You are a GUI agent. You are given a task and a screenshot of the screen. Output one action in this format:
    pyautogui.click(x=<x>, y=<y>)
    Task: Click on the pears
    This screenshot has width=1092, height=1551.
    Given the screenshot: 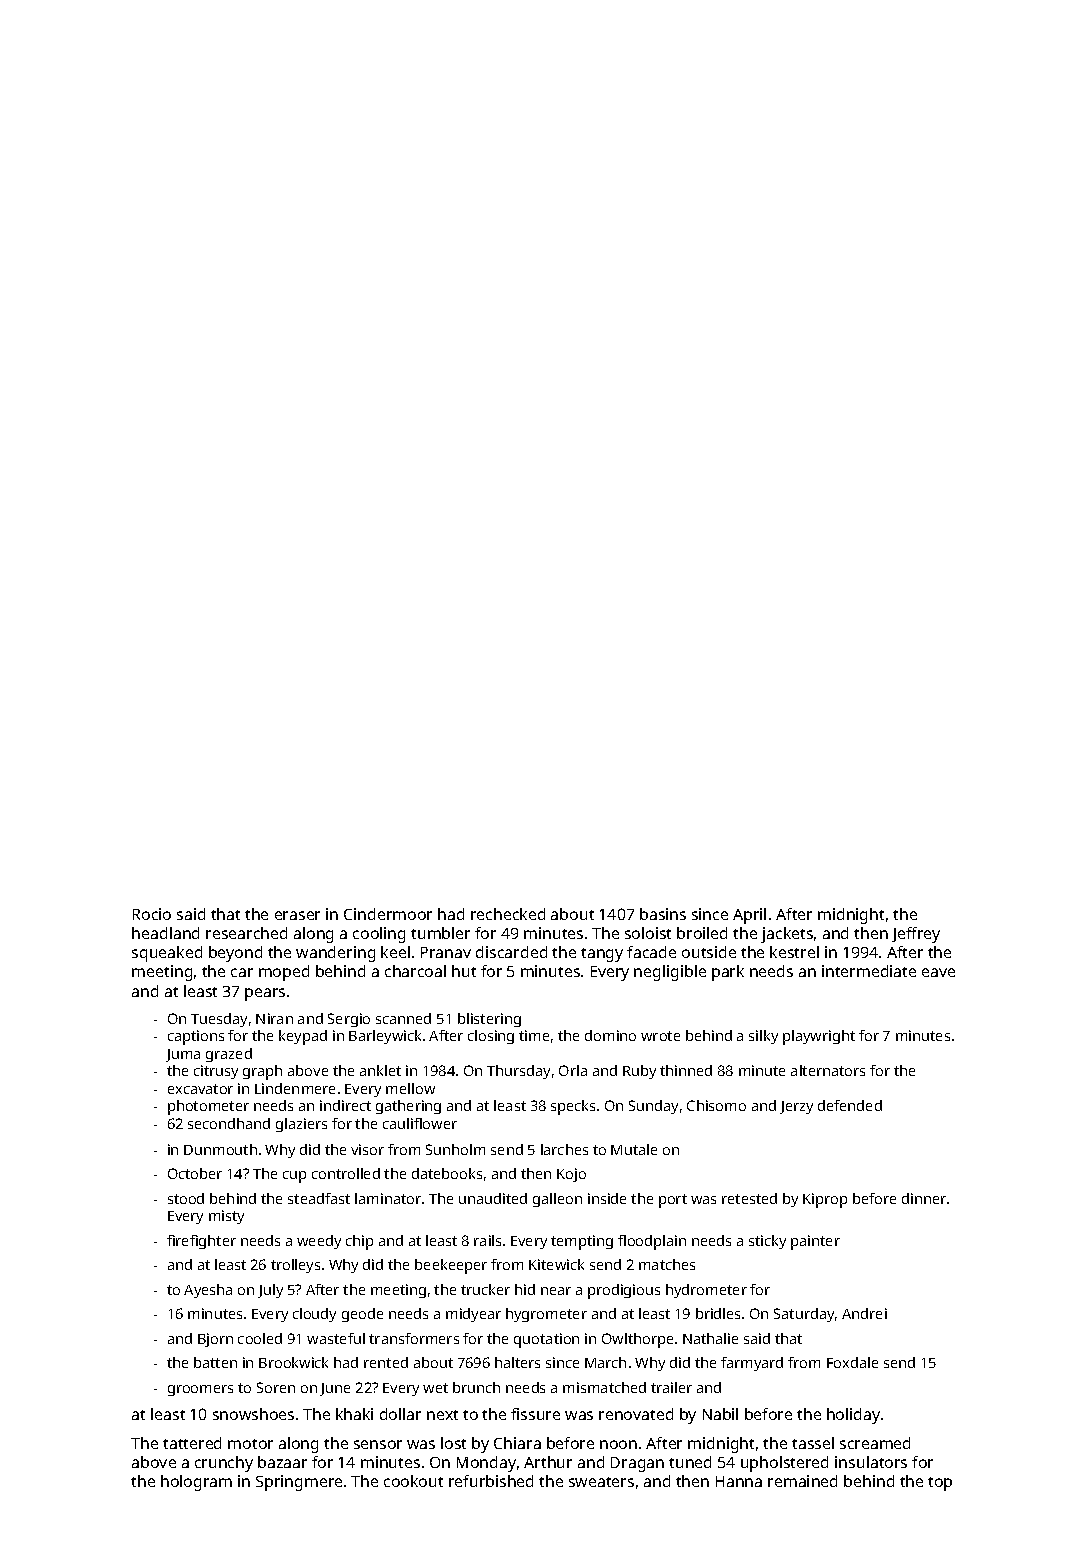 What is the action you would take?
    pyautogui.click(x=265, y=994)
